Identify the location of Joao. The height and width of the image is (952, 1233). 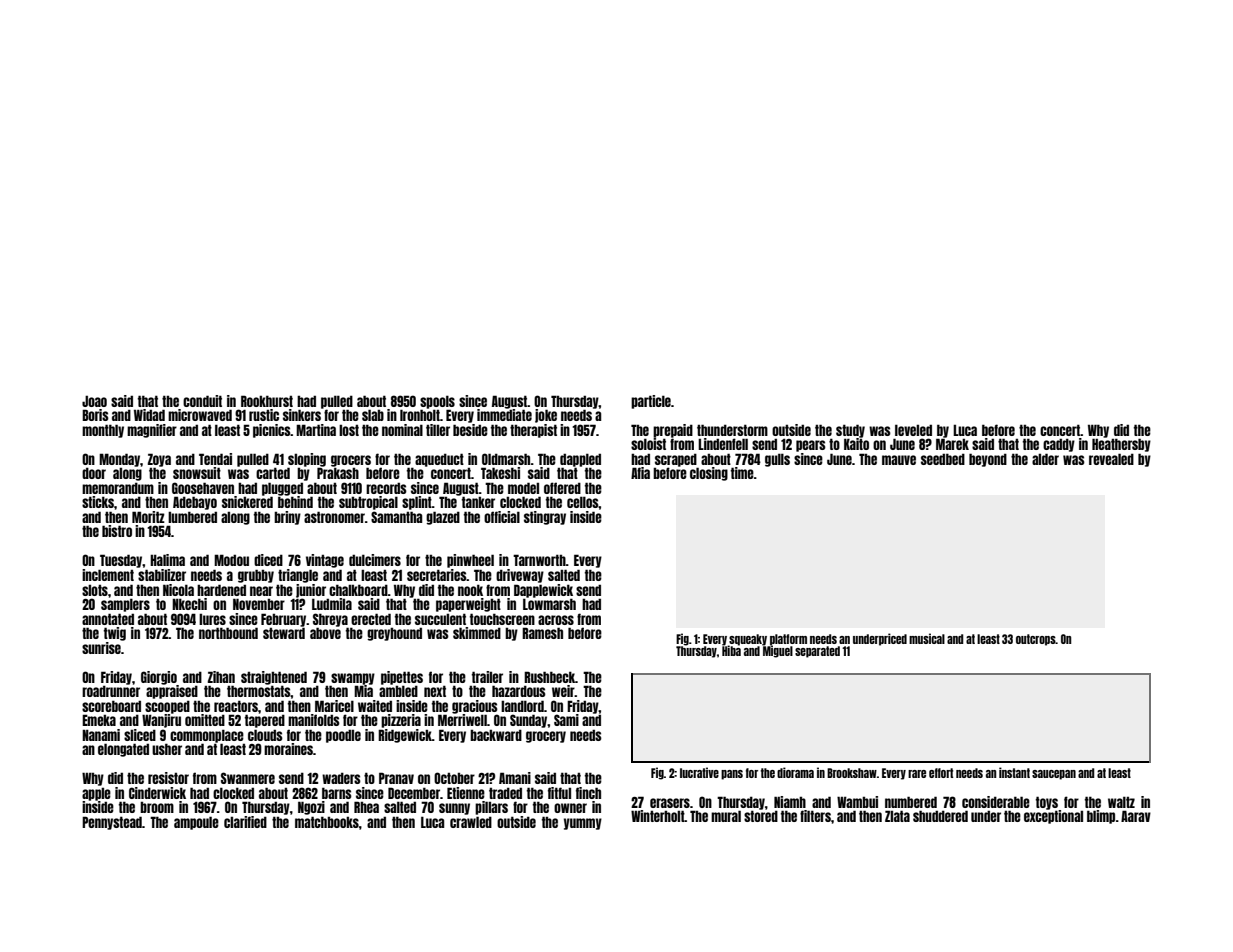
(94, 401).
